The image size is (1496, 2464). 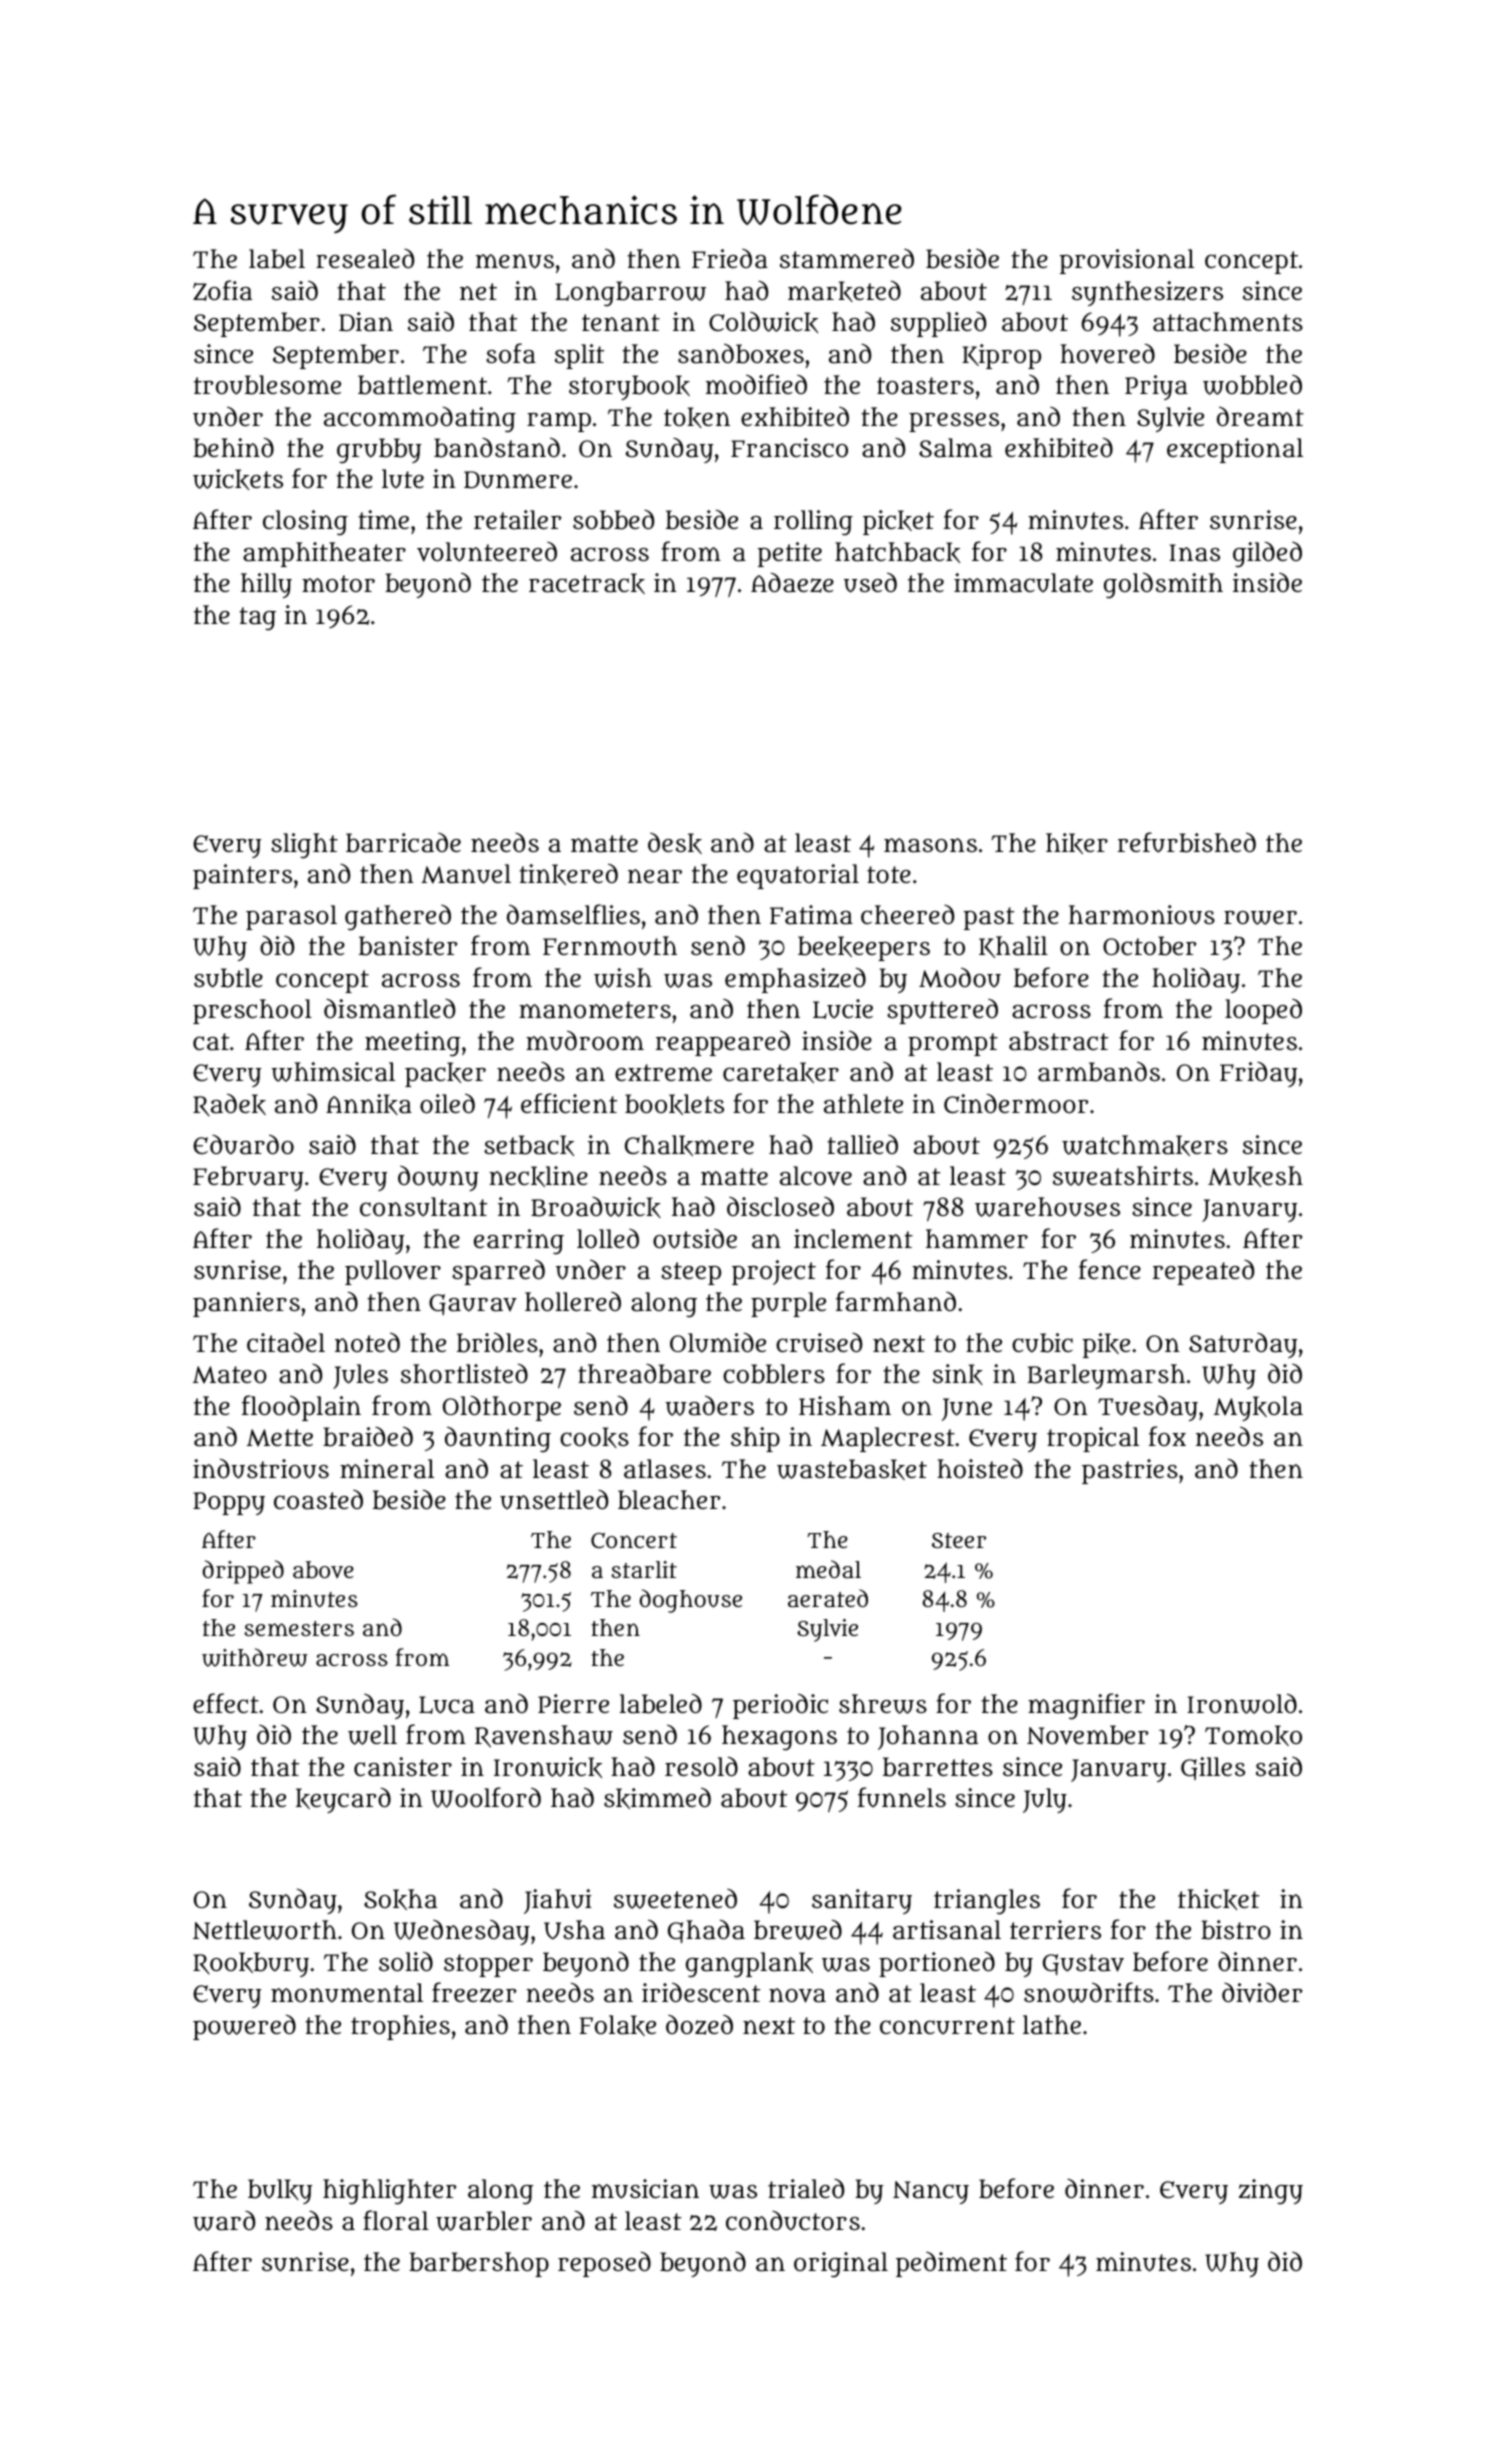 What do you see at coordinates (1271, 2192) in the document?
I see `zingy` at bounding box center [1271, 2192].
